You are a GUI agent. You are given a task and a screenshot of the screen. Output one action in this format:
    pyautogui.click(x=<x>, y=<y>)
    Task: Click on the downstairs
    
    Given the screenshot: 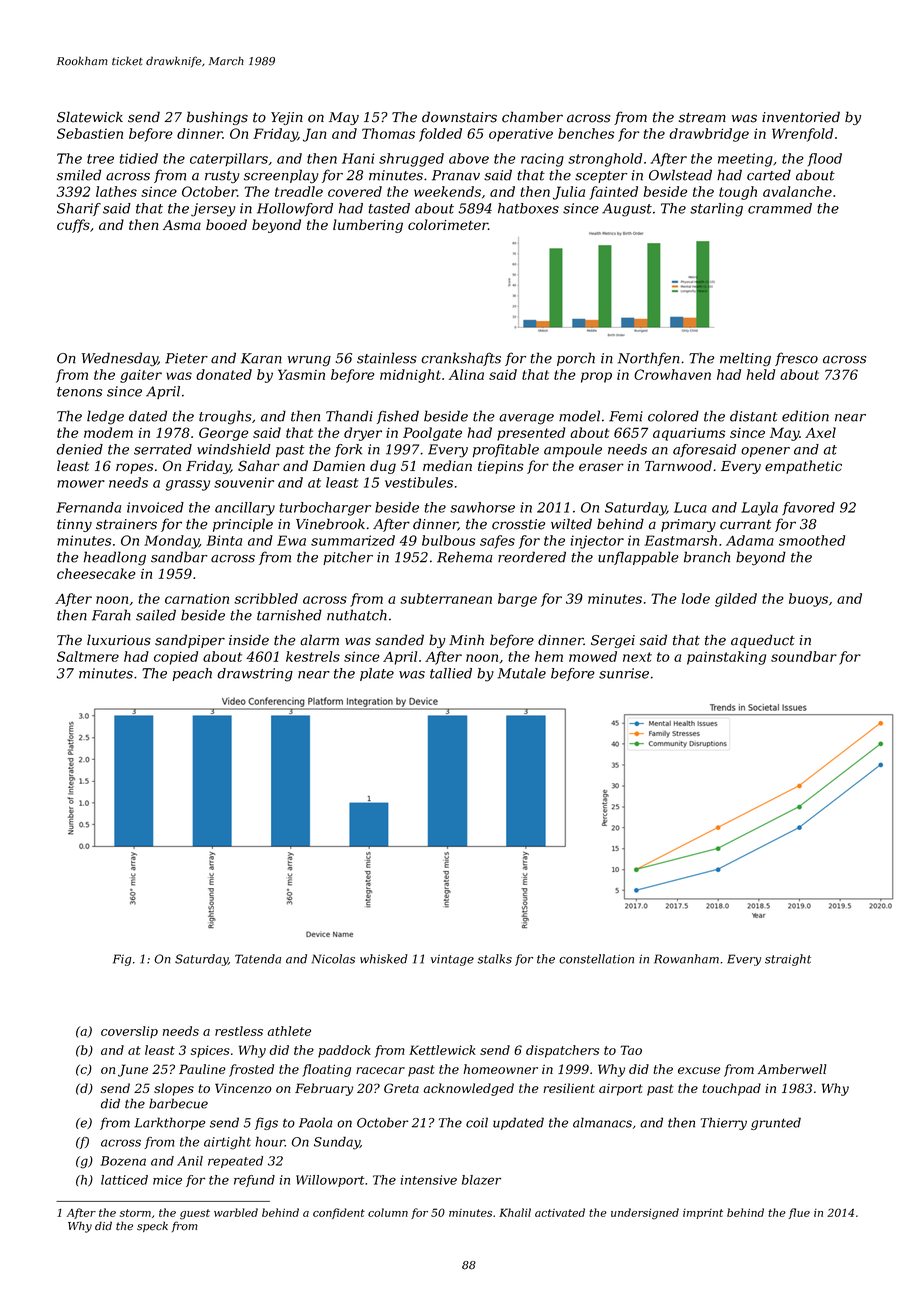 What is the action you would take?
    pyautogui.click(x=459, y=117)
